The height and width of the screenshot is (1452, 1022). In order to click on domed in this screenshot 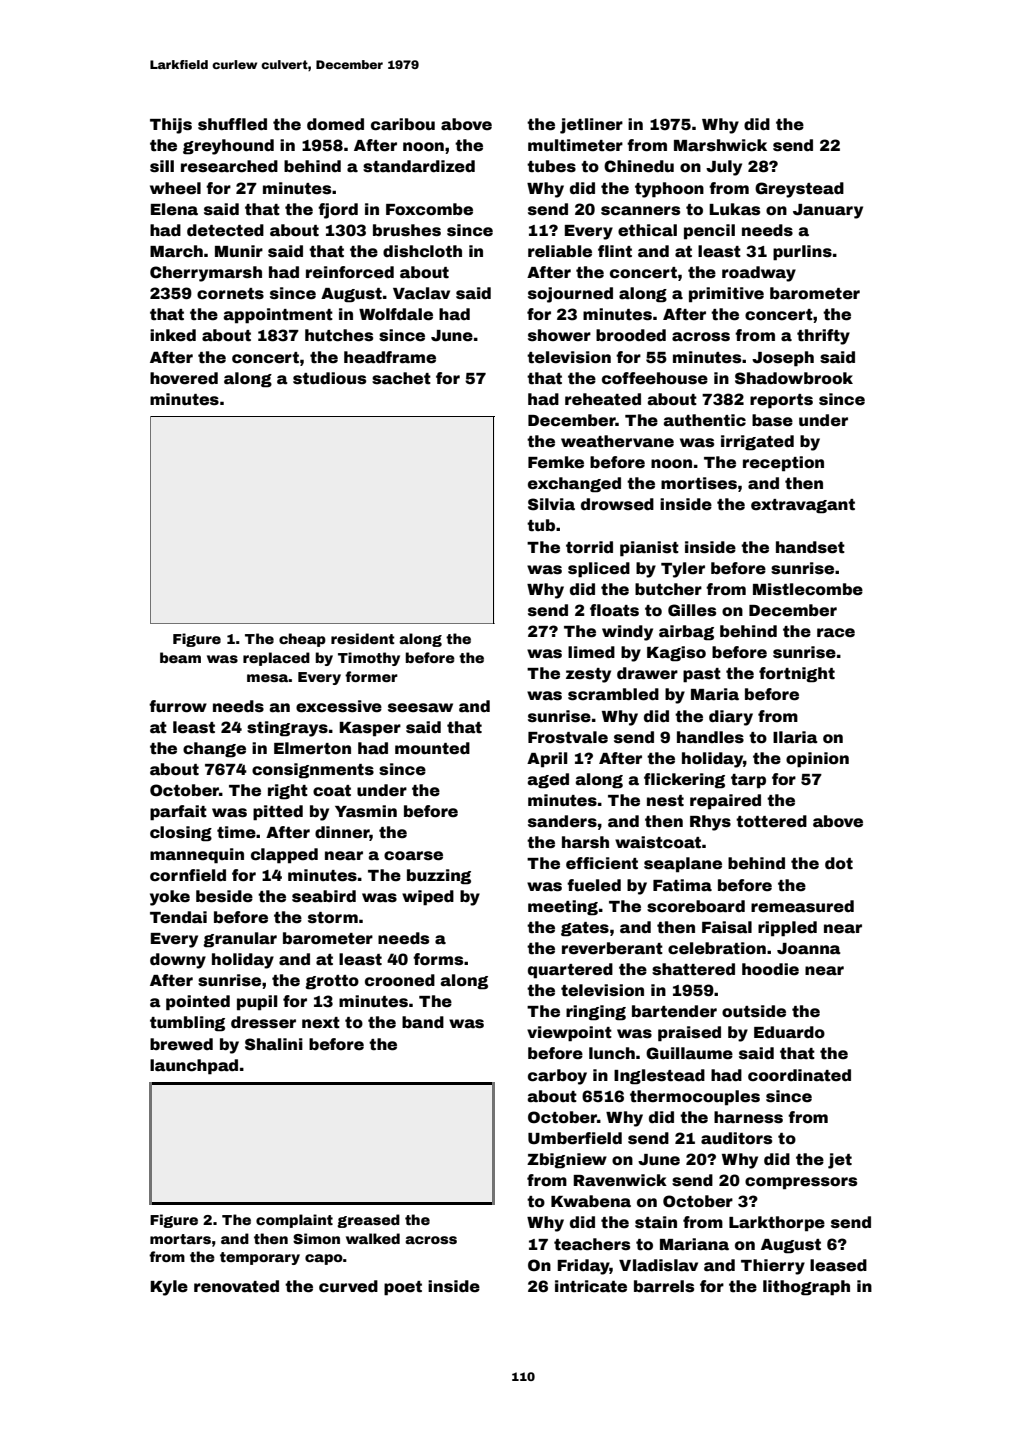, I will do `click(335, 124)`.
